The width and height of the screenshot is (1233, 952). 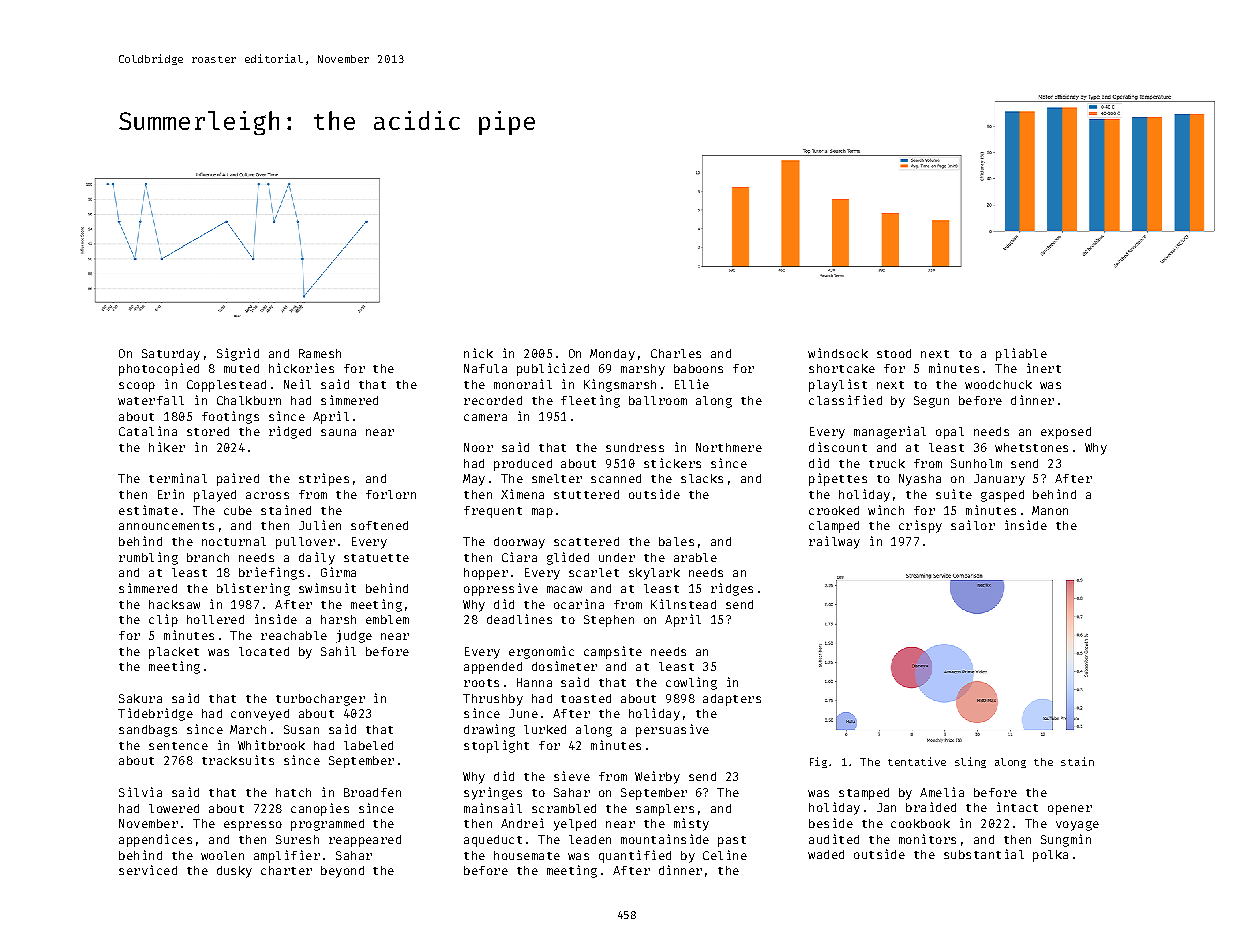 I want to click on Stephen, so click(x=609, y=621).
